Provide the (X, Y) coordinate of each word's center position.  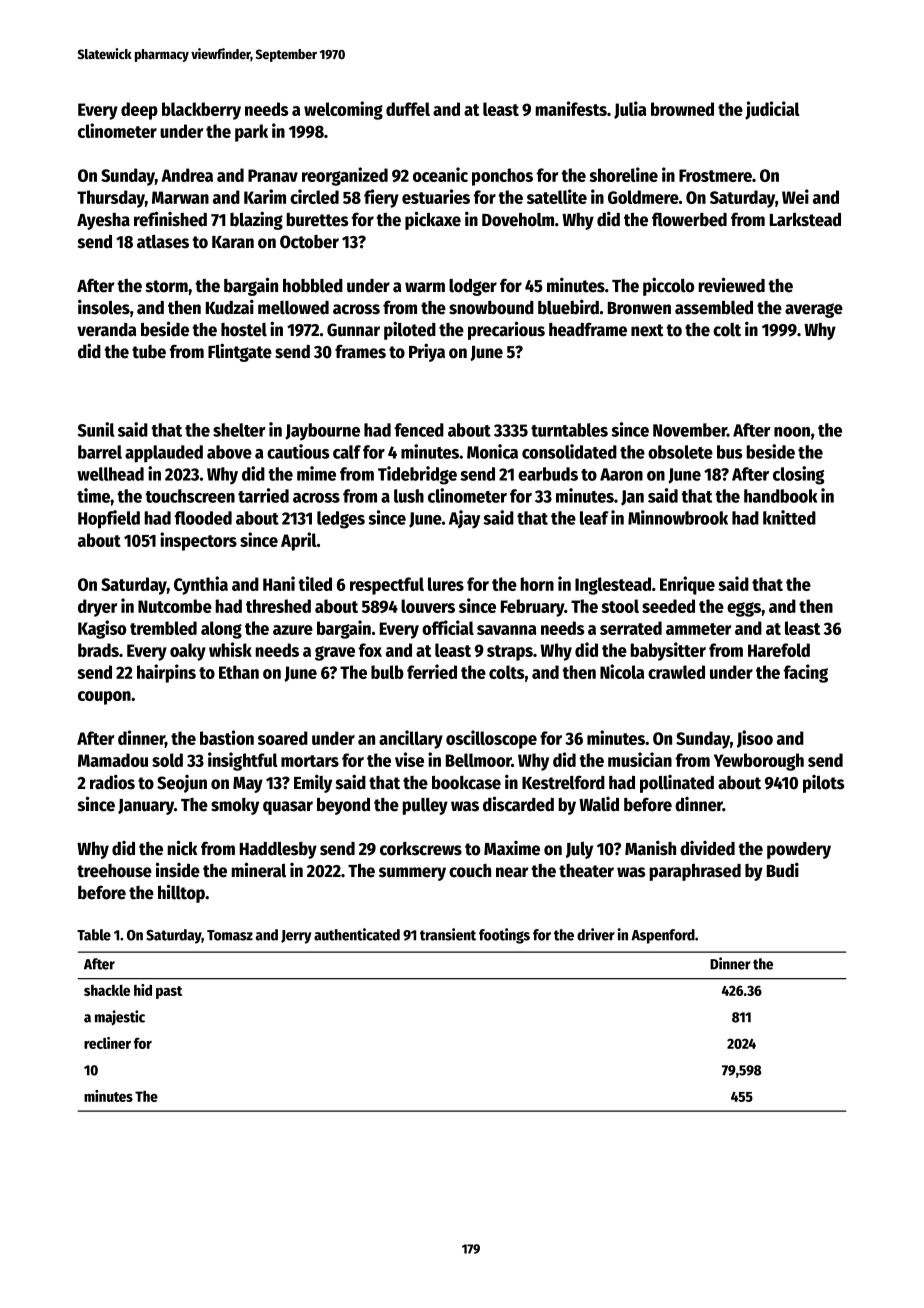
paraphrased (695, 872)
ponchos (502, 177)
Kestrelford (563, 782)
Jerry (296, 937)
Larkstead (805, 220)
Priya (427, 352)
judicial (772, 110)
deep (139, 111)
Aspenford (663, 936)
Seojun (182, 784)
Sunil (96, 429)
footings (504, 936)
